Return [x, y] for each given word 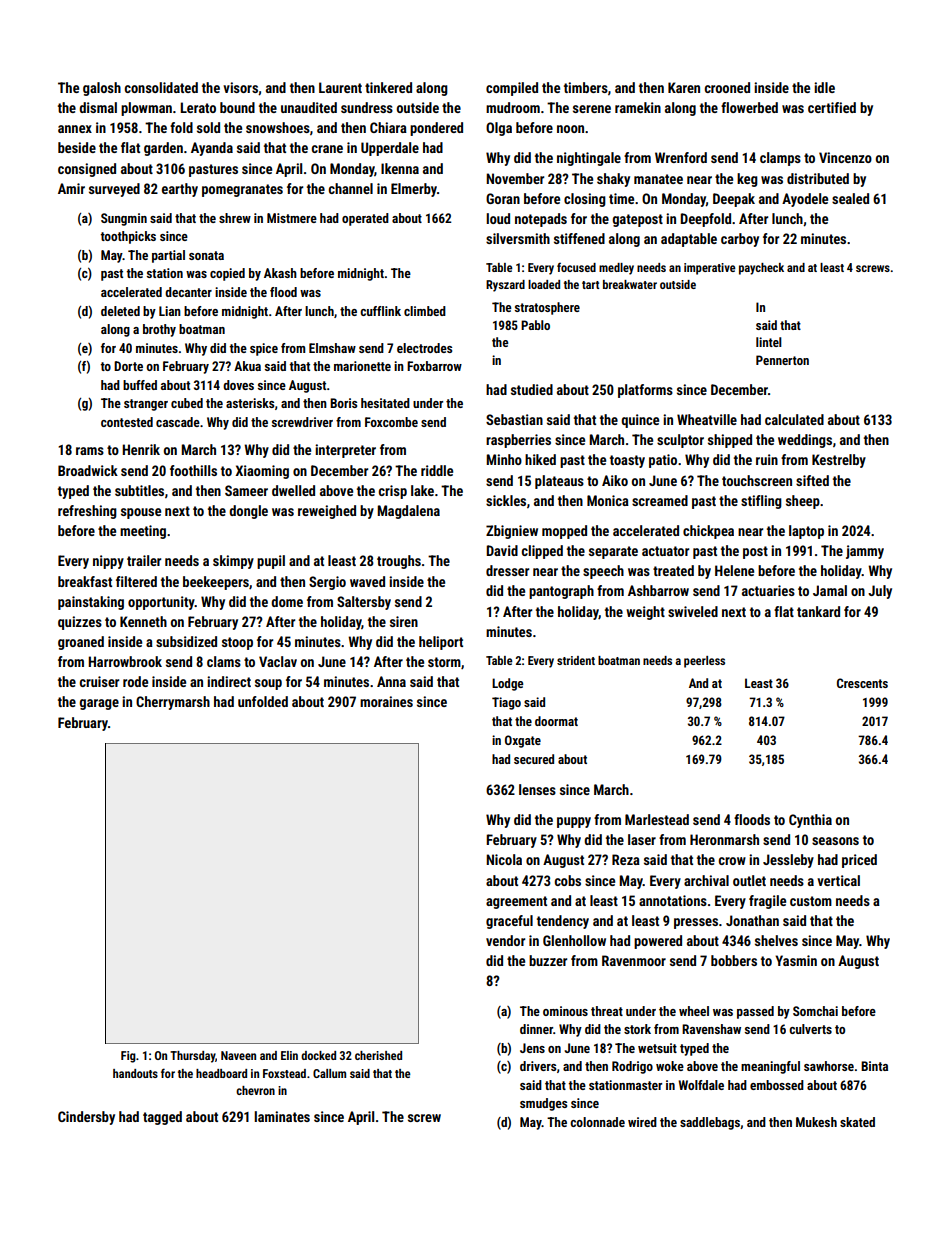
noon [570, 129]
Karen [684, 87]
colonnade [597, 1122]
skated [857, 1122]
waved [367, 581]
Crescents [862, 683]
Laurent [340, 87]
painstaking [91, 603]
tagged [162, 1118]
